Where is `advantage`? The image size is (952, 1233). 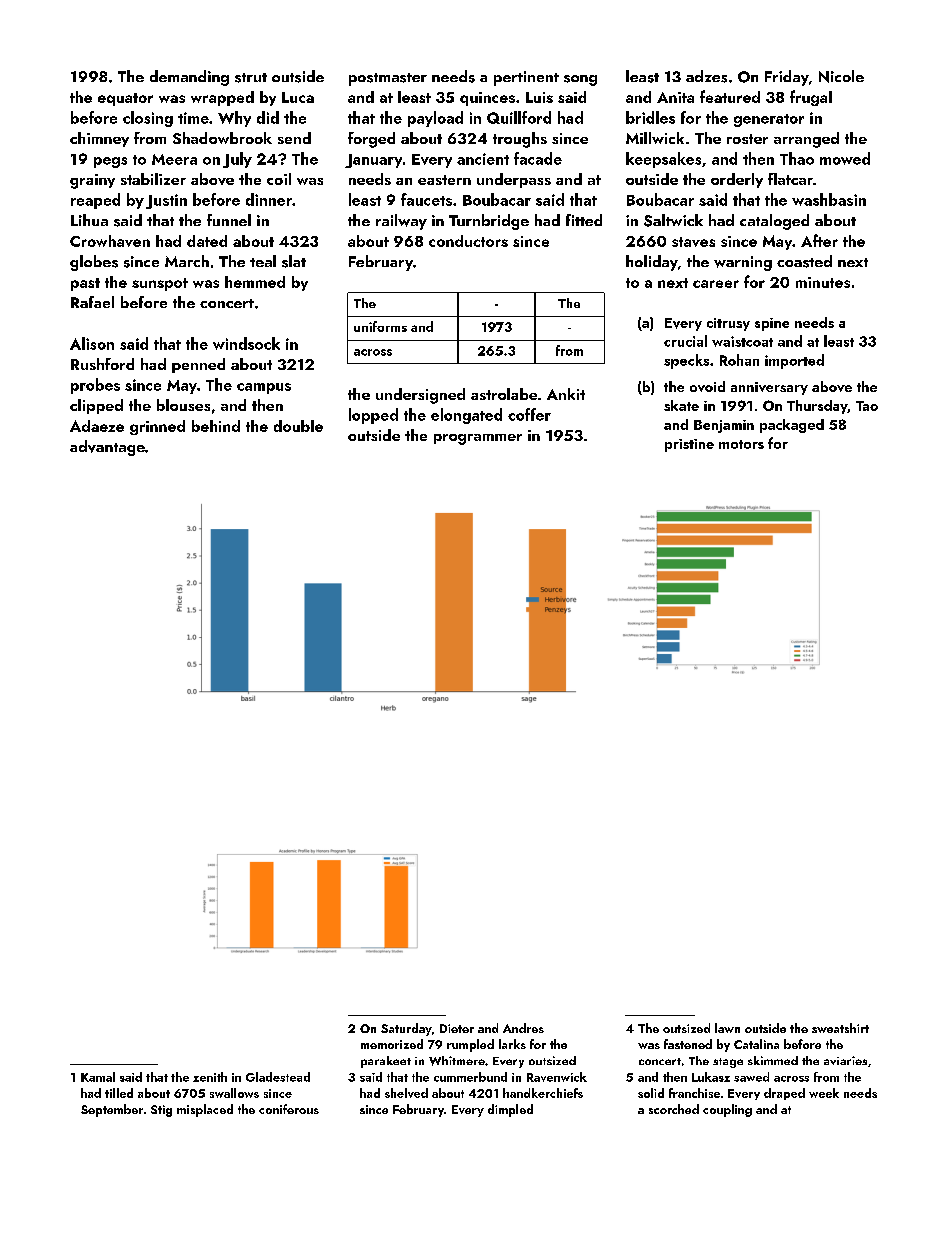 advantage is located at coordinates (107, 448).
